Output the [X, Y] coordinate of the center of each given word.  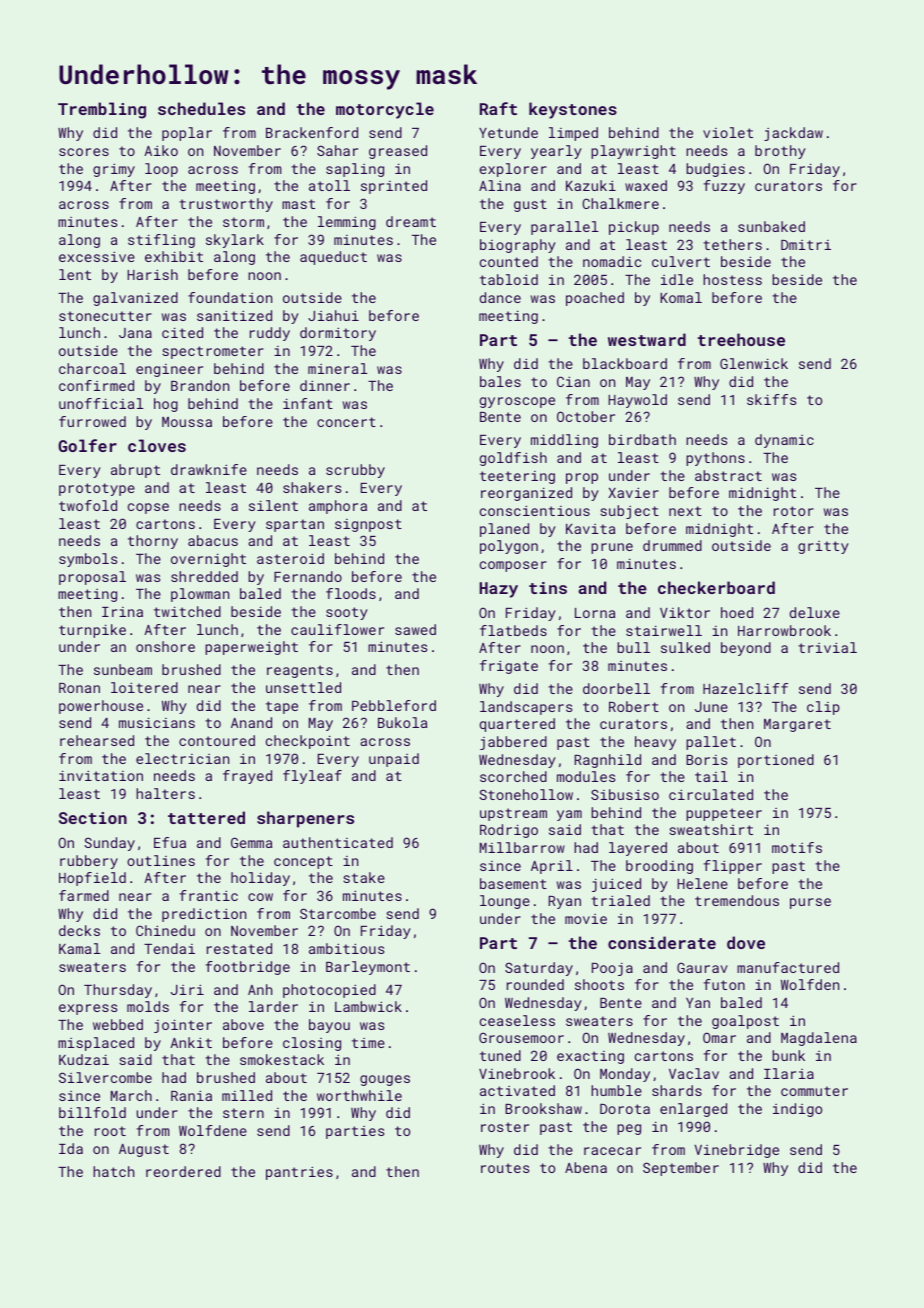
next [685, 511]
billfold [92, 1112]
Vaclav [694, 1073]
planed [504, 530]
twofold [88, 505]
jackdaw [793, 134]
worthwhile [359, 1095]
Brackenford [312, 132]
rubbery [89, 862]
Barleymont [368, 968]
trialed [620, 900]
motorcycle [385, 110]
